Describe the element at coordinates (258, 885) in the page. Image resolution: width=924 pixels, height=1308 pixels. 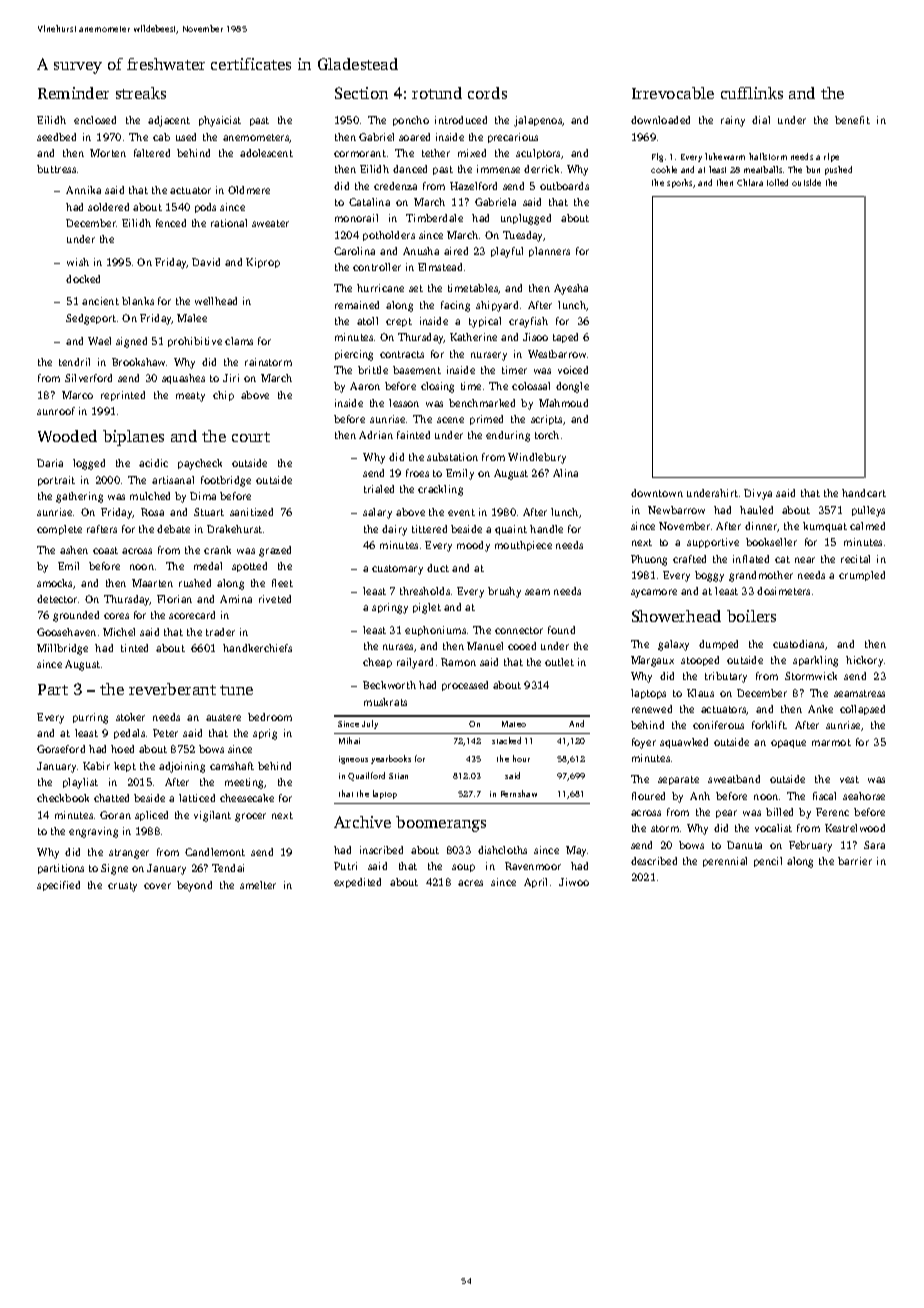
I see `smelter` at that location.
